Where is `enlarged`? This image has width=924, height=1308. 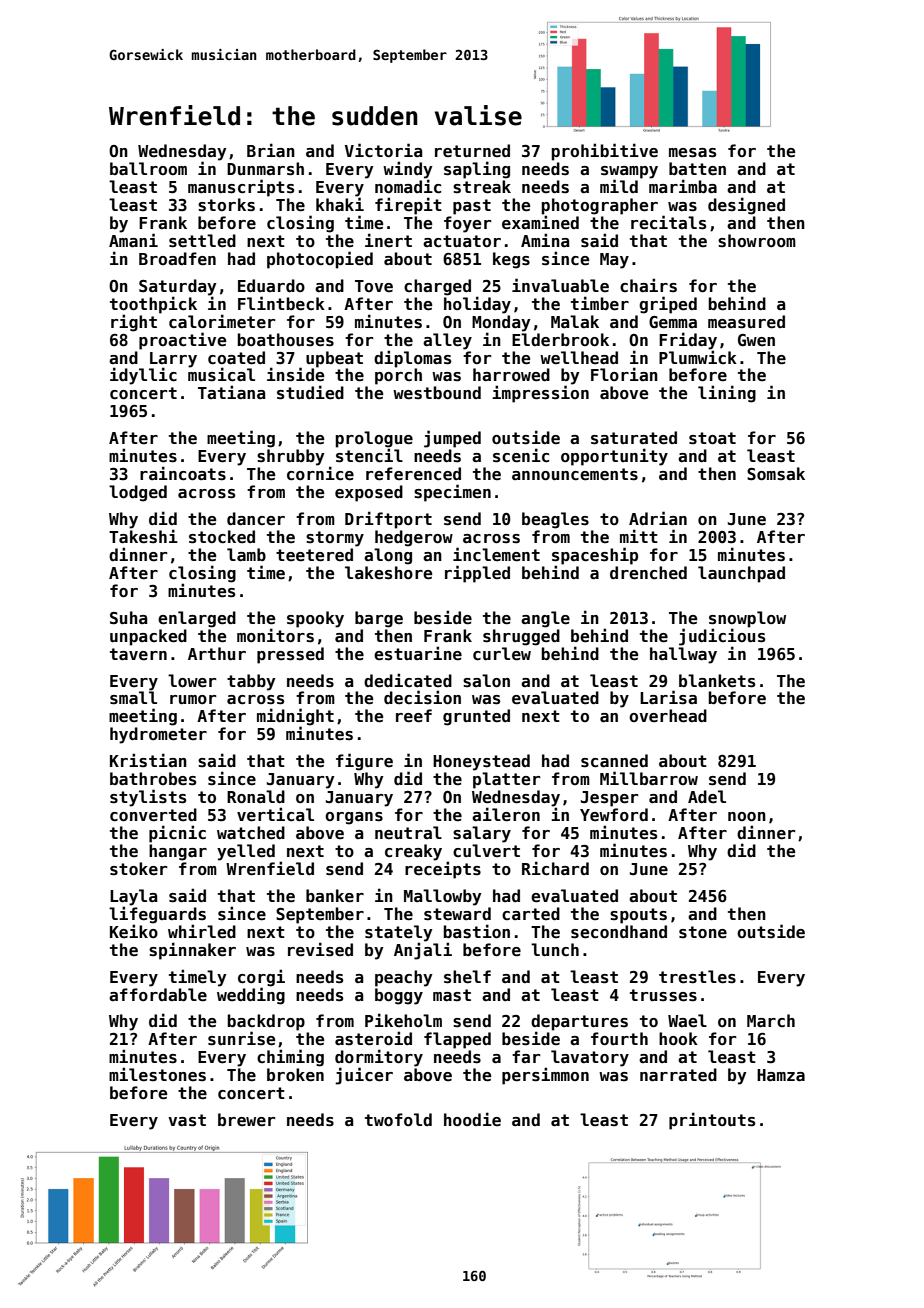
enlarged is located at coordinates (197, 619).
